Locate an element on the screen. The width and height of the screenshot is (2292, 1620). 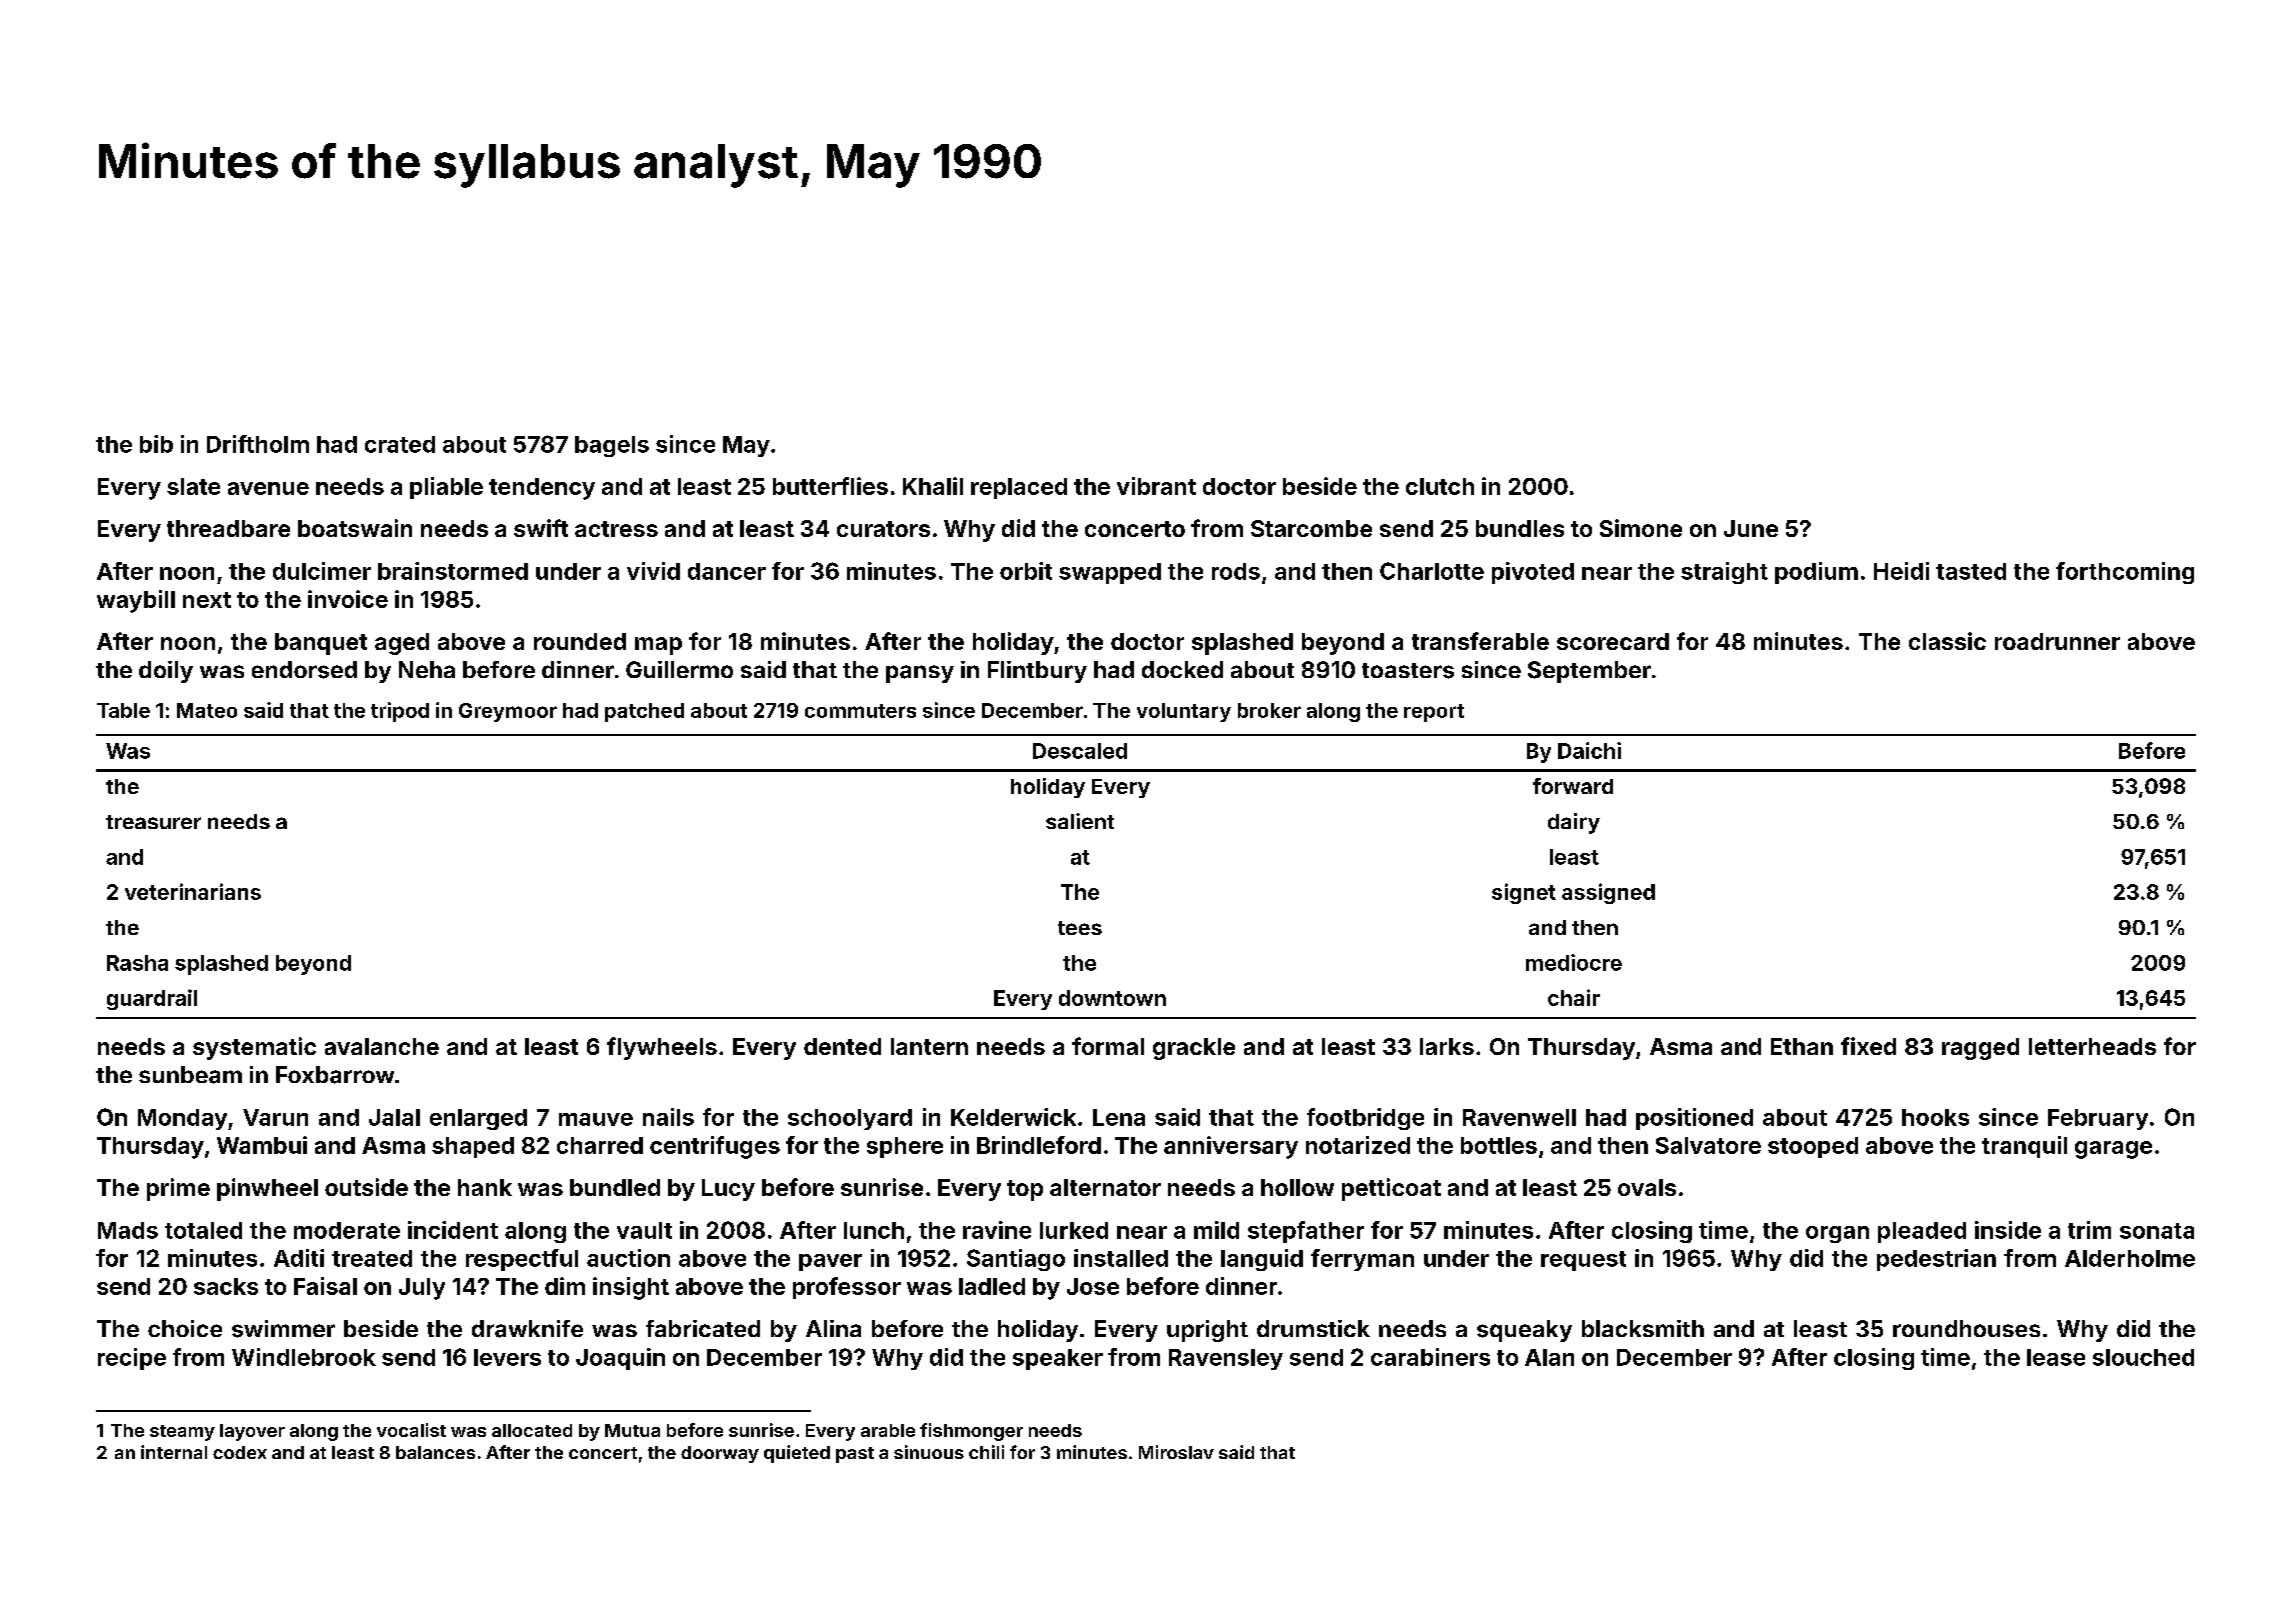
recipe is located at coordinates (132, 1359).
